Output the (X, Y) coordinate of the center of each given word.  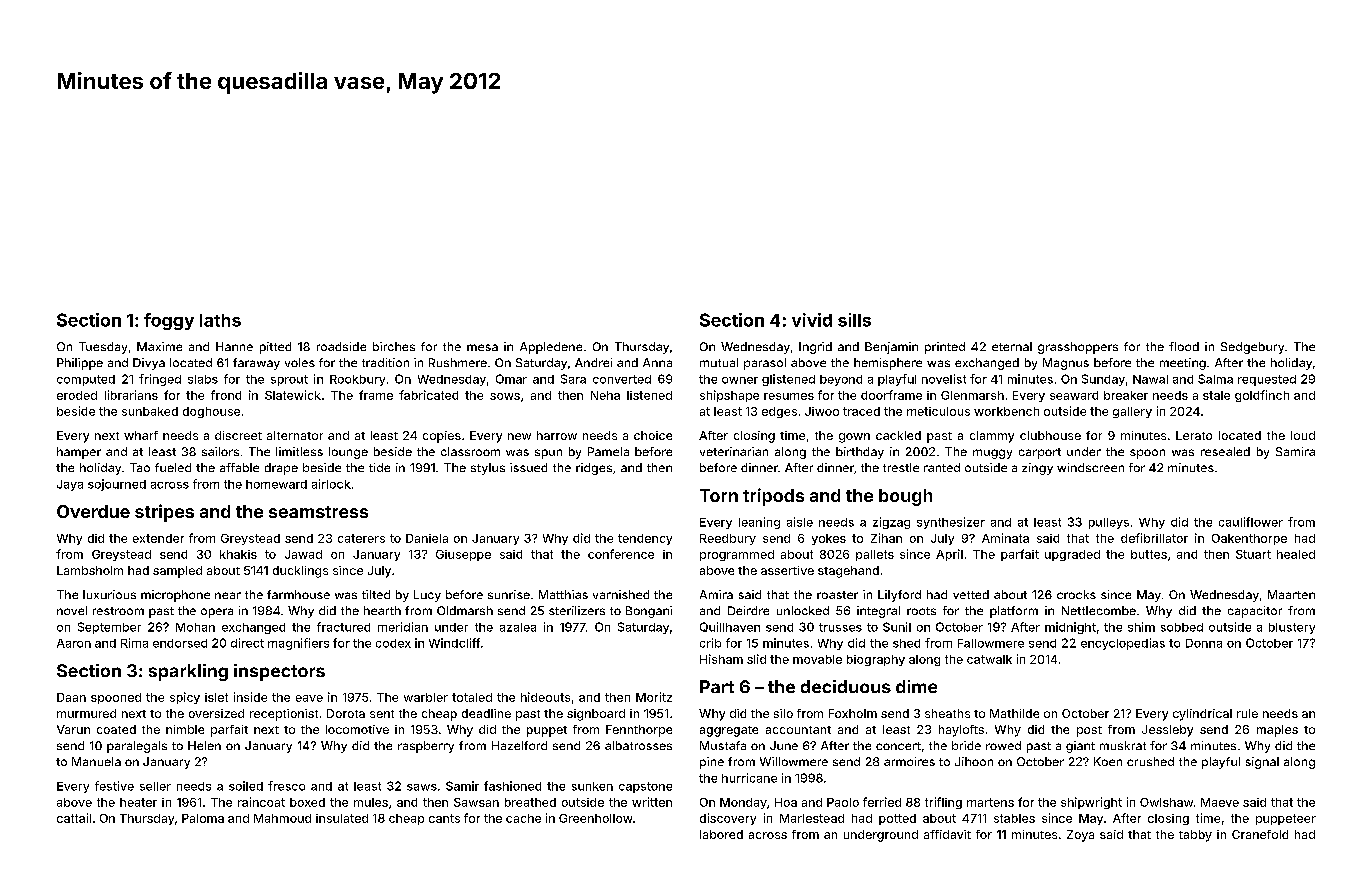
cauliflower (1251, 522)
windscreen (1090, 467)
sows (505, 396)
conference (621, 554)
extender (158, 538)
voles (300, 362)
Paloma (203, 818)
